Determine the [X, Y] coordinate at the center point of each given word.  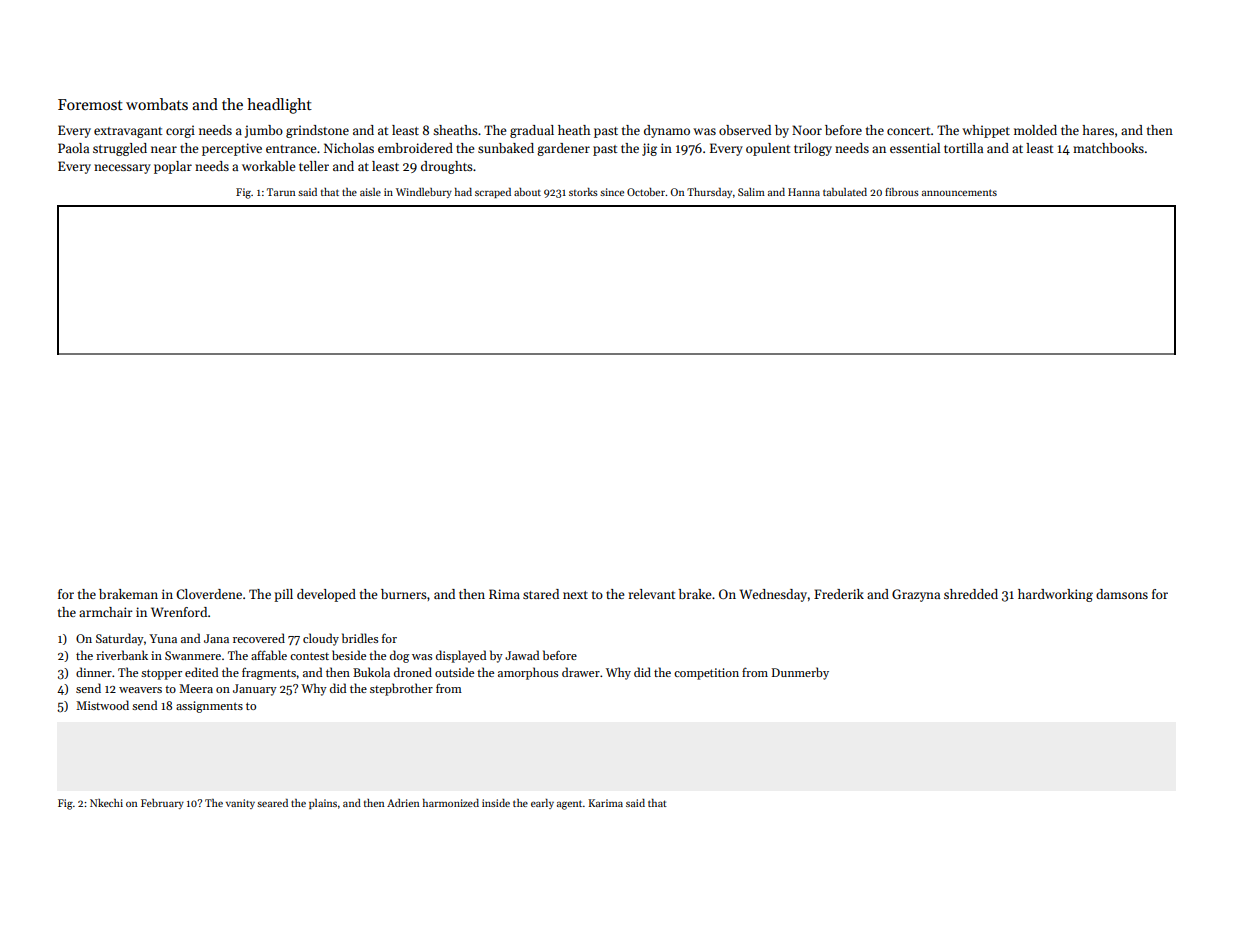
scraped [493, 193]
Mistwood [102, 705]
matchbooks [1108, 148]
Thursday [709, 193]
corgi [180, 131]
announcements [959, 192]
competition [706, 674]
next [575, 595]
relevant [651, 594]
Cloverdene [209, 594]
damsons [1122, 594]
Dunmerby [800, 673]
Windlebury [424, 193]
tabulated [845, 192]
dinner [94, 672]
